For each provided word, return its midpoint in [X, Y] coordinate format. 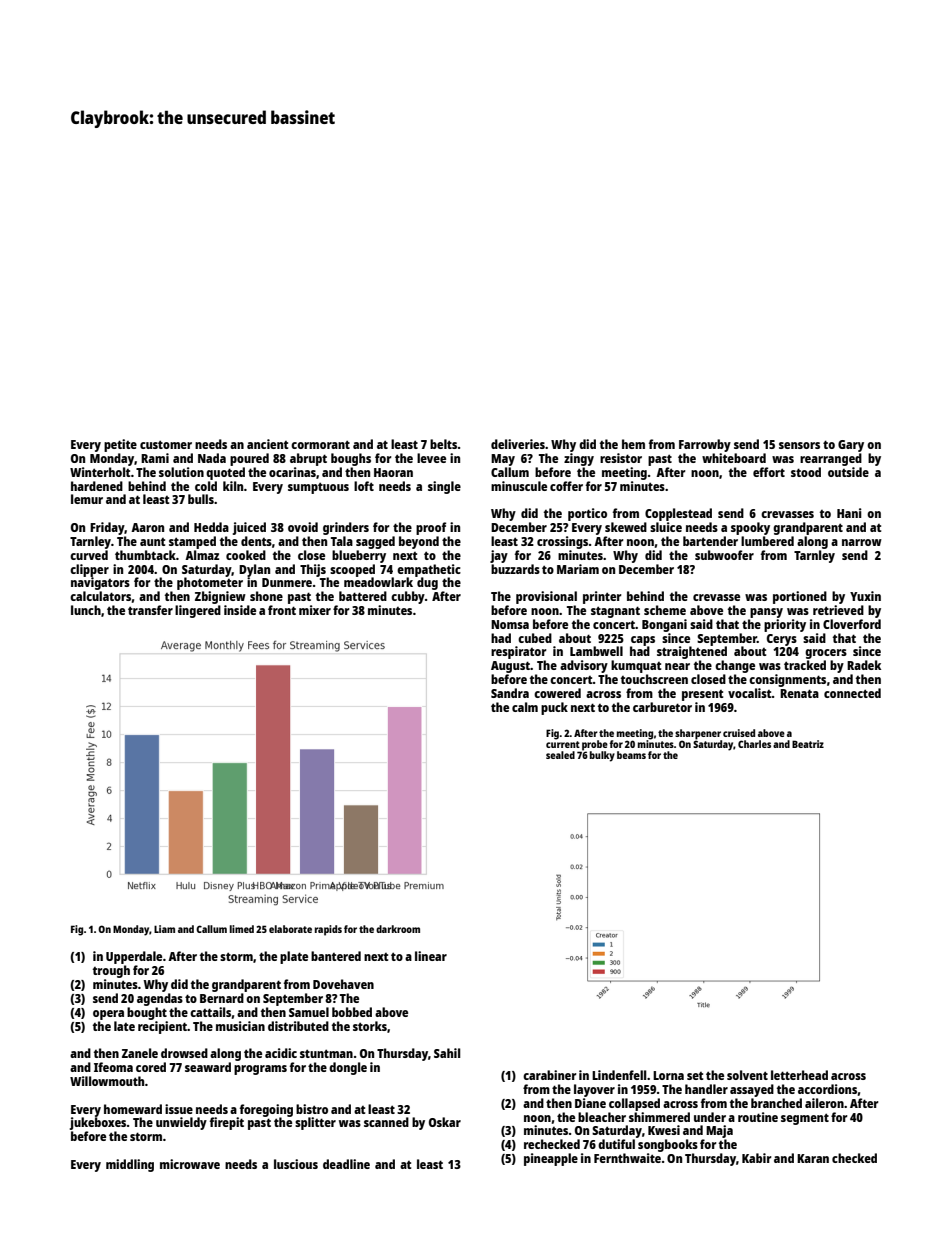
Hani [849, 513]
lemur [87, 499]
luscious [296, 1164]
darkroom [398, 929]
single [444, 487]
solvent [747, 1075]
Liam [164, 929]
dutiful [616, 1144]
